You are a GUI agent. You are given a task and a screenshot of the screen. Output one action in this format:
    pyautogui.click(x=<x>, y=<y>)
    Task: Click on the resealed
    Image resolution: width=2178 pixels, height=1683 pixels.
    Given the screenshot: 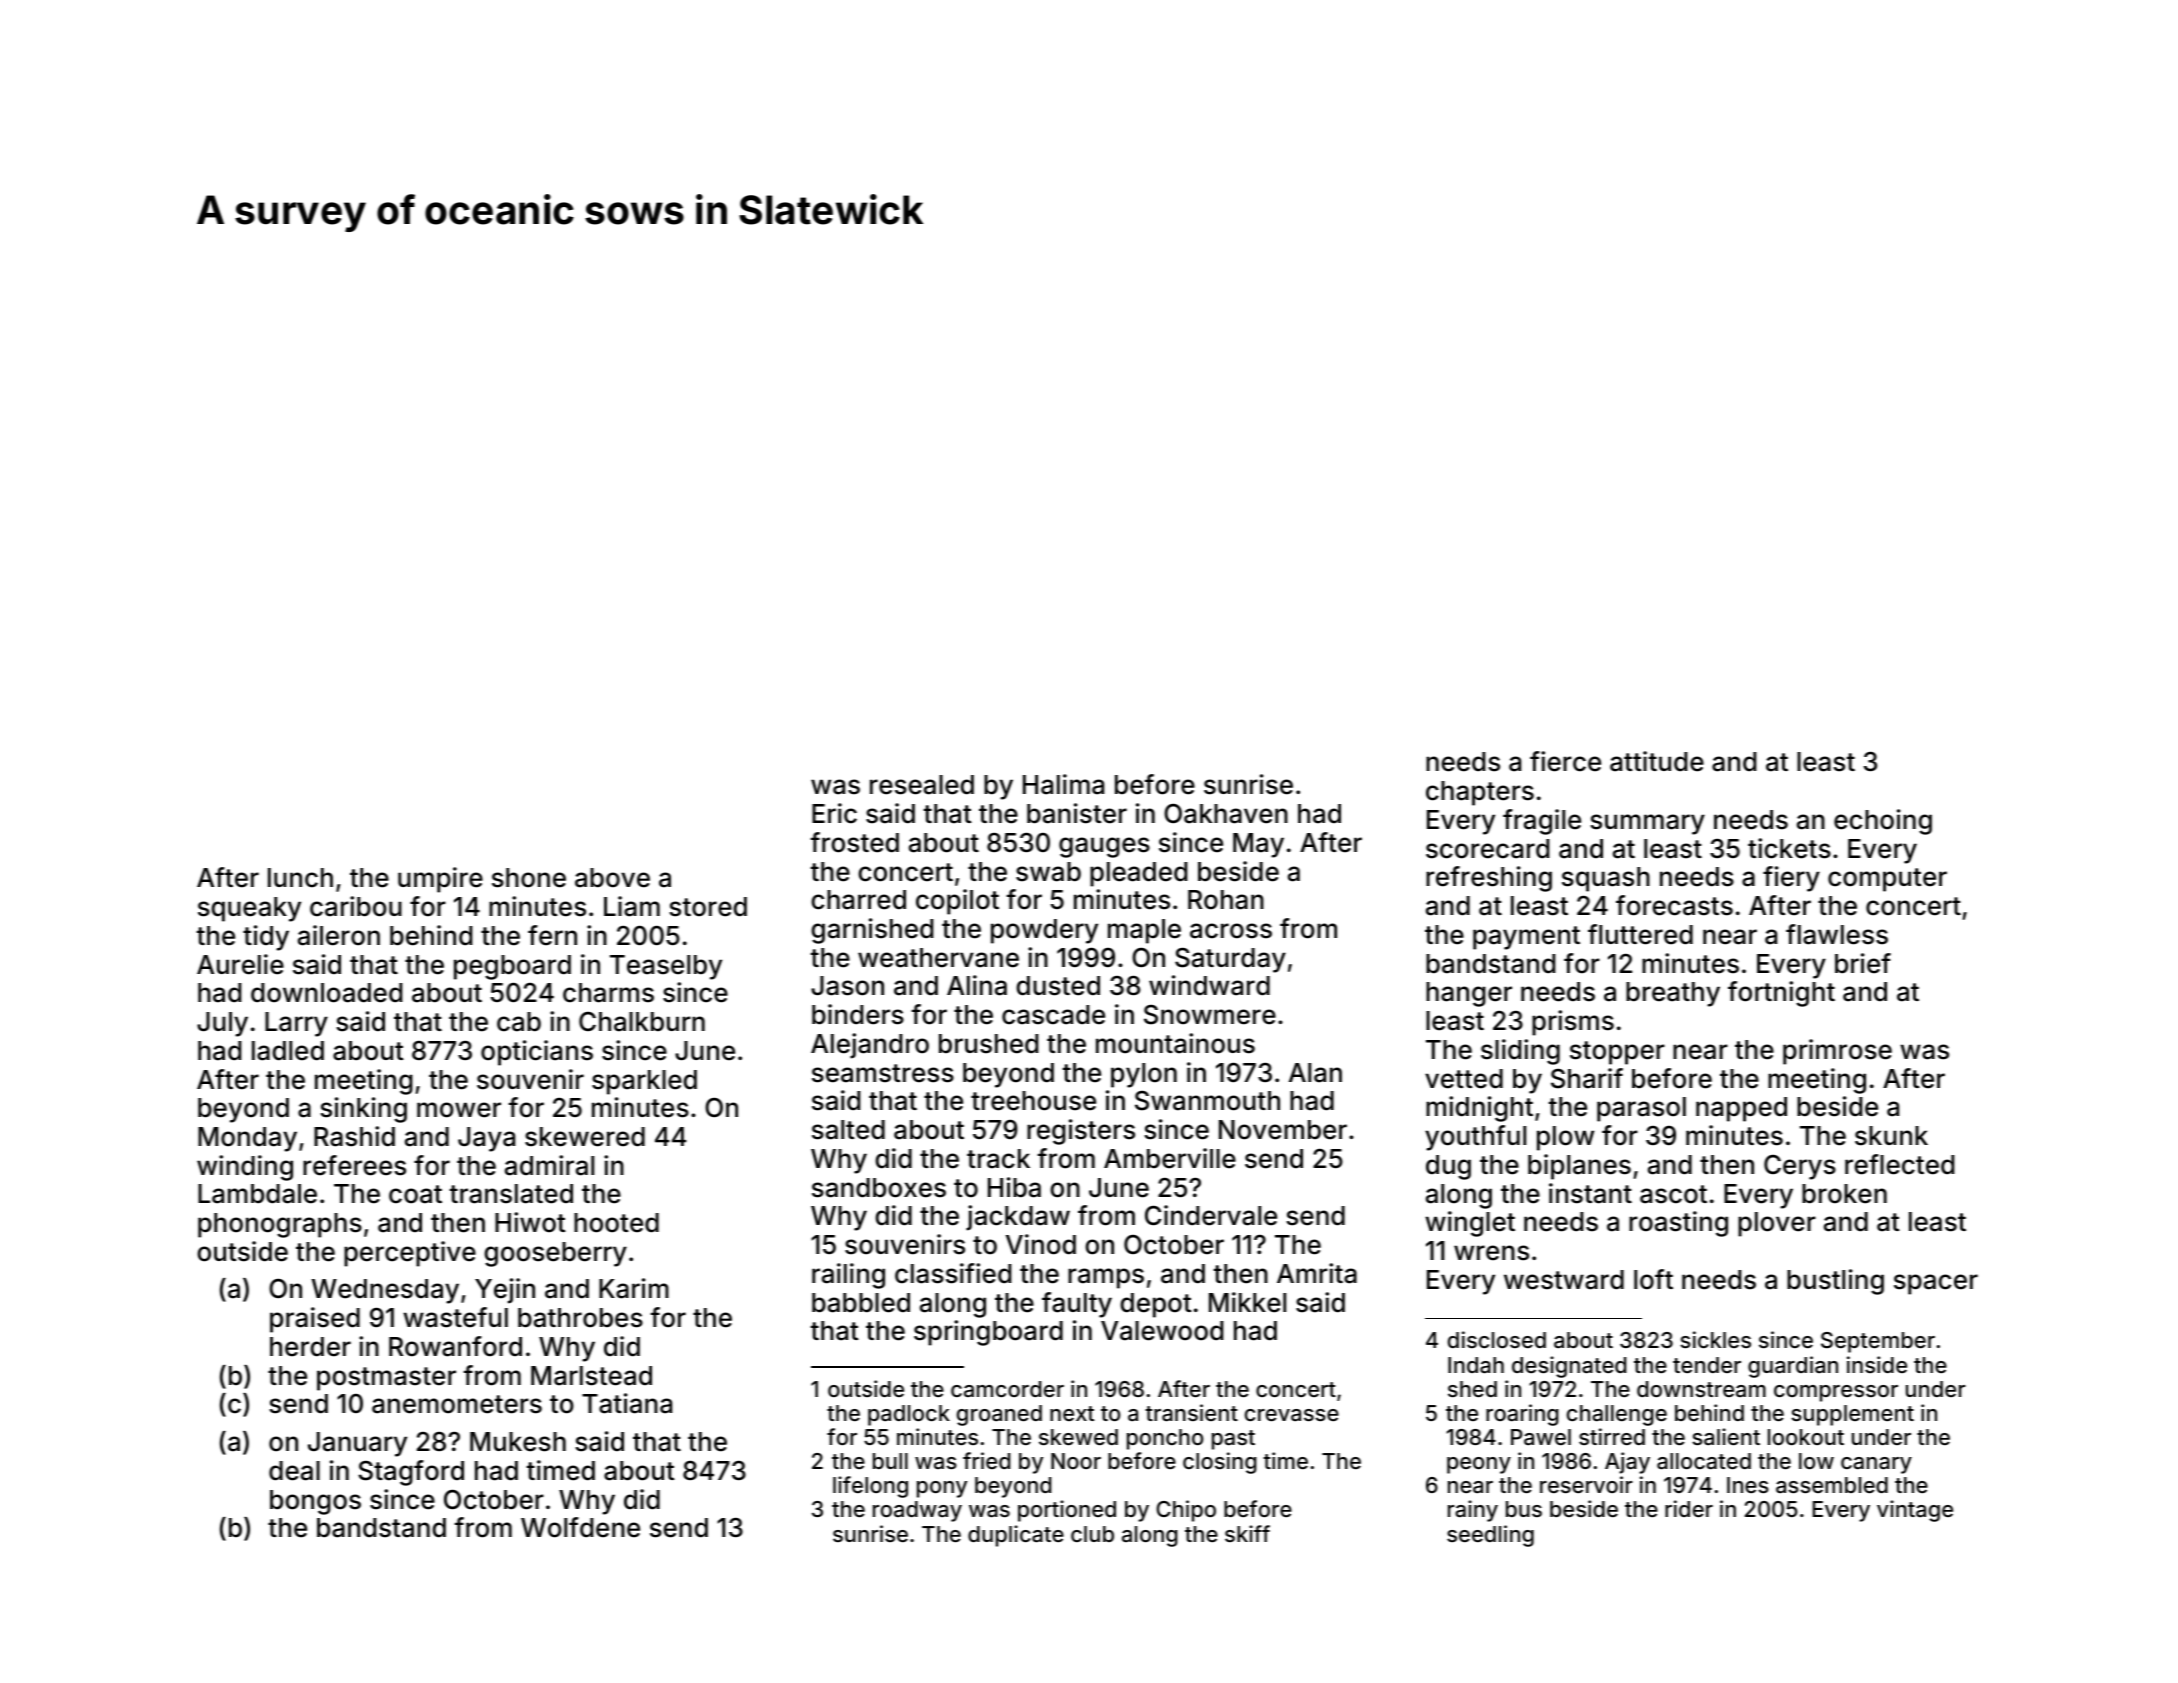 What is the action you would take?
    pyautogui.click(x=922, y=785)
